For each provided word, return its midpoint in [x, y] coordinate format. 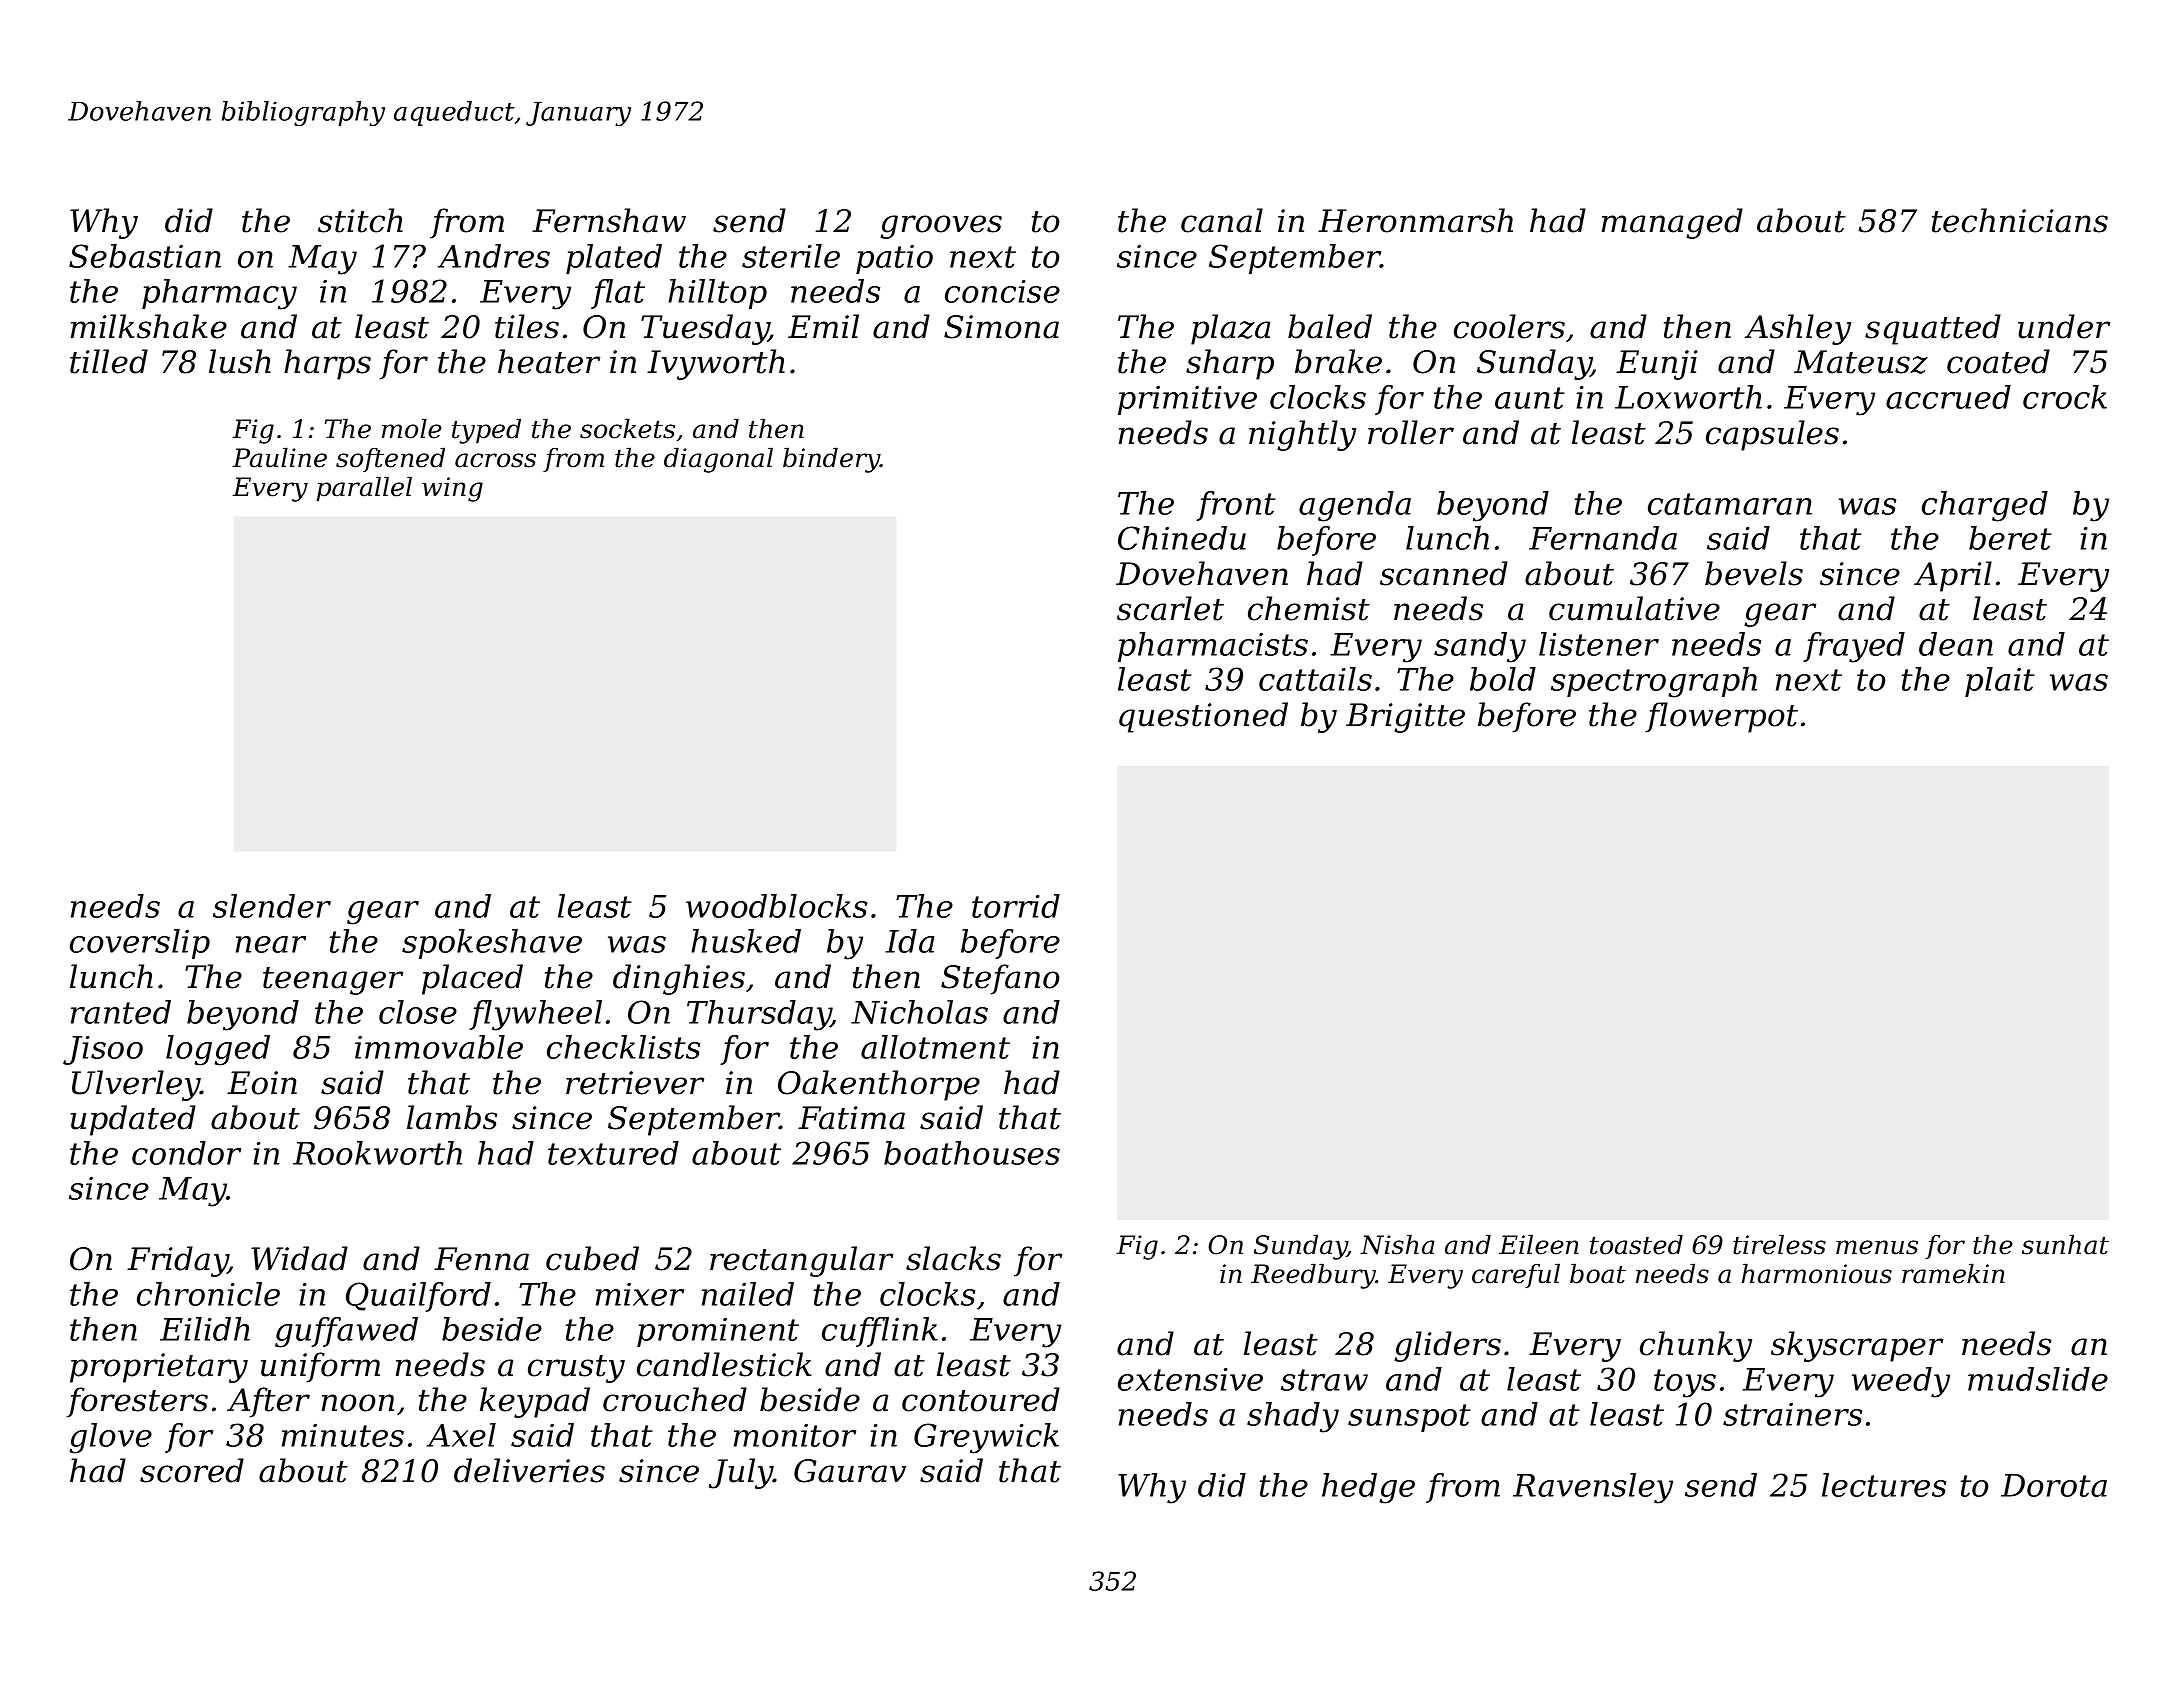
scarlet [1170, 608]
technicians [2020, 220]
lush [240, 361]
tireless [1779, 1244]
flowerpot [1721, 717]
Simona [1001, 327]
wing [452, 489]
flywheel [535, 1015]
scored [192, 1470]
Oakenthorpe [879, 1085]
